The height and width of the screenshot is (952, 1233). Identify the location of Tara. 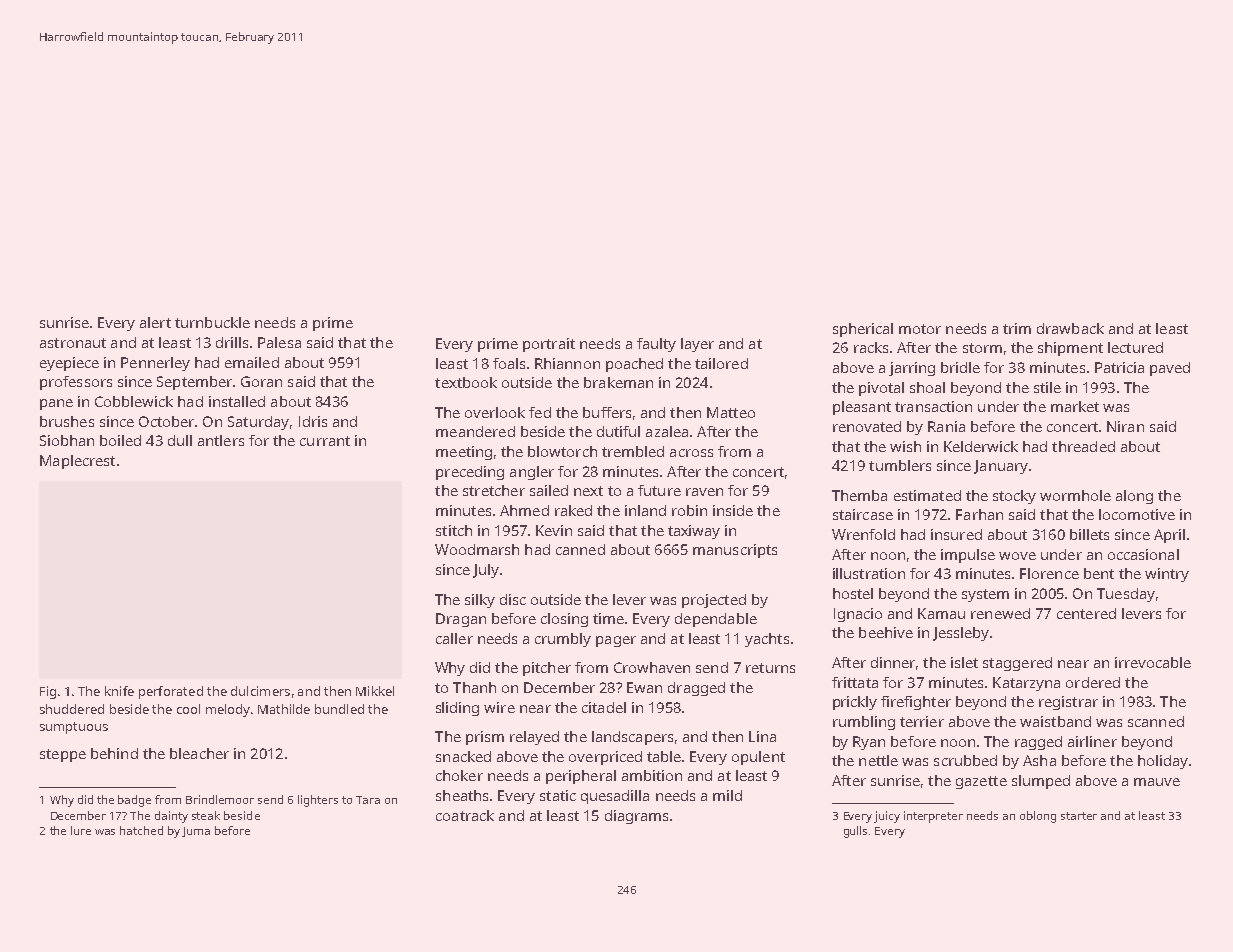
(368, 800).
